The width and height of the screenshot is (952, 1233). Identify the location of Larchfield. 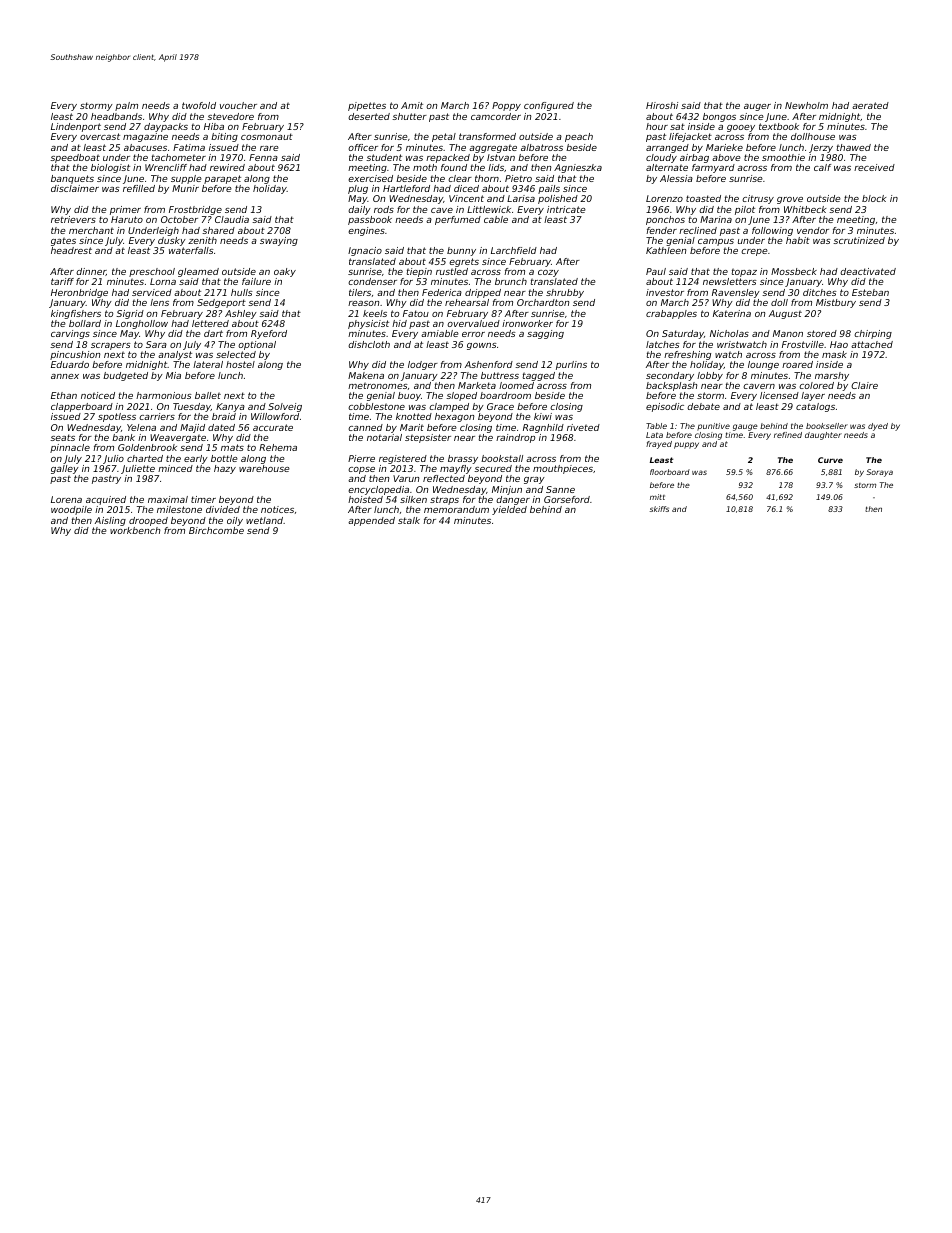
(514, 250).
